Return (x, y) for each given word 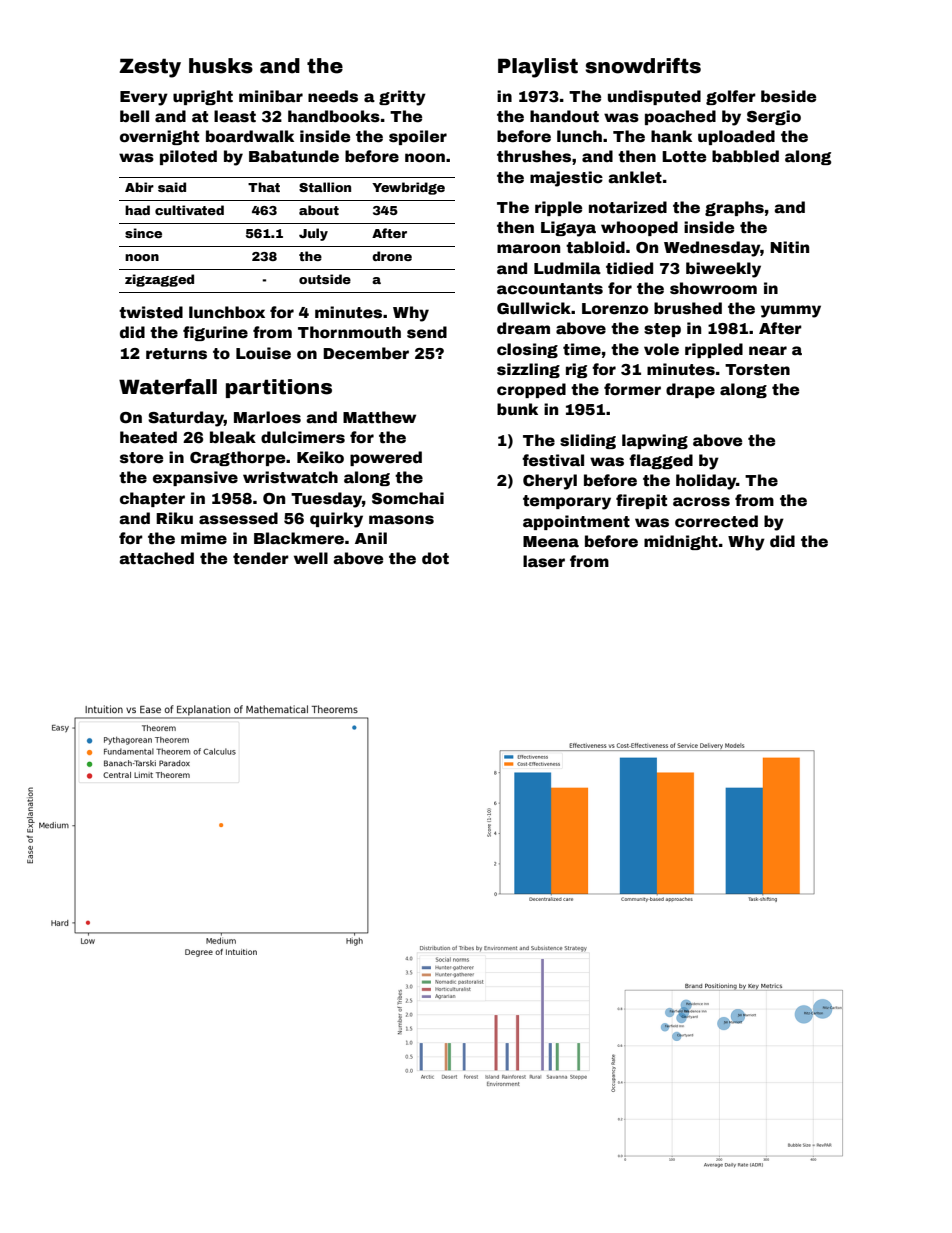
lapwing (655, 441)
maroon (528, 249)
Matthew (379, 417)
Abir (139, 187)
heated (148, 437)
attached (156, 558)
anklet (635, 177)
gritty (402, 98)
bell (134, 116)
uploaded (736, 137)
